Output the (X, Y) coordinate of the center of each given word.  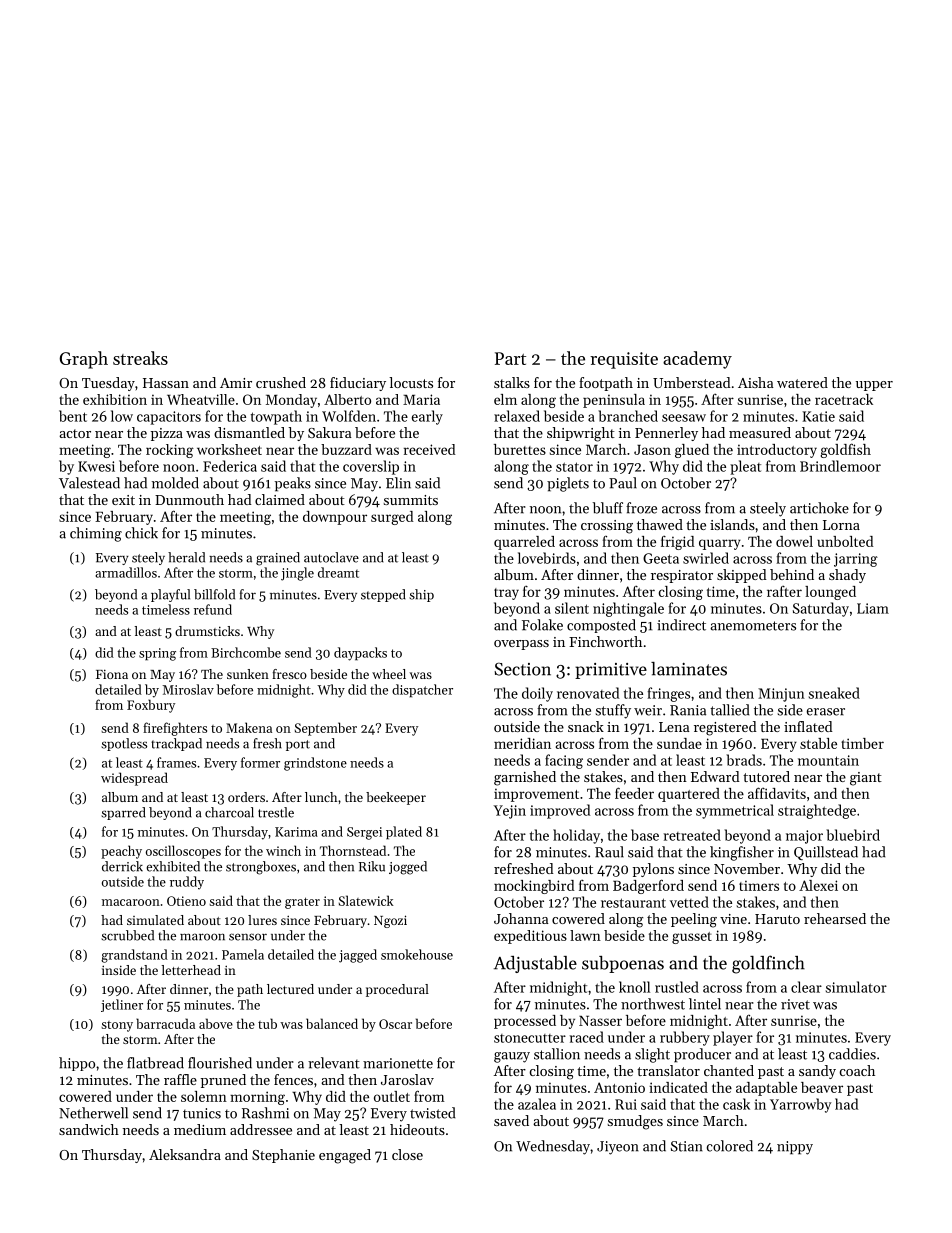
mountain (828, 760)
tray (506, 594)
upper (874, 386)
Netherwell (93, 1113)
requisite (624, 360)
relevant (334, 1063)
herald (186, 557)
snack (586, 726)
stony (117, 1026)
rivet (795, 1004)
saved (511, 1120)
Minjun (781, 695)
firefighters (175, 729)
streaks (140, 358)
